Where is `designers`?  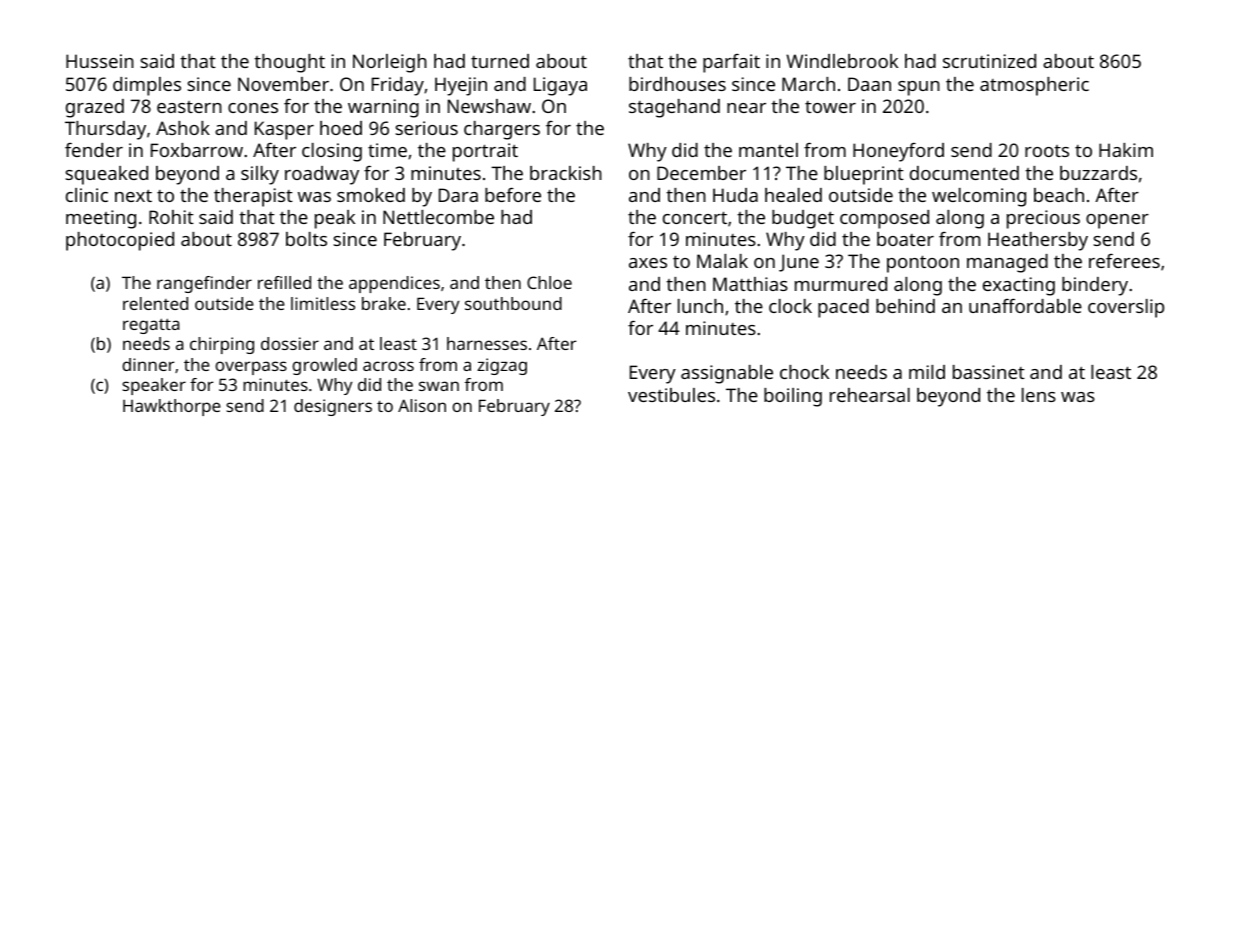
designers is located at coordinates (333, 407).
